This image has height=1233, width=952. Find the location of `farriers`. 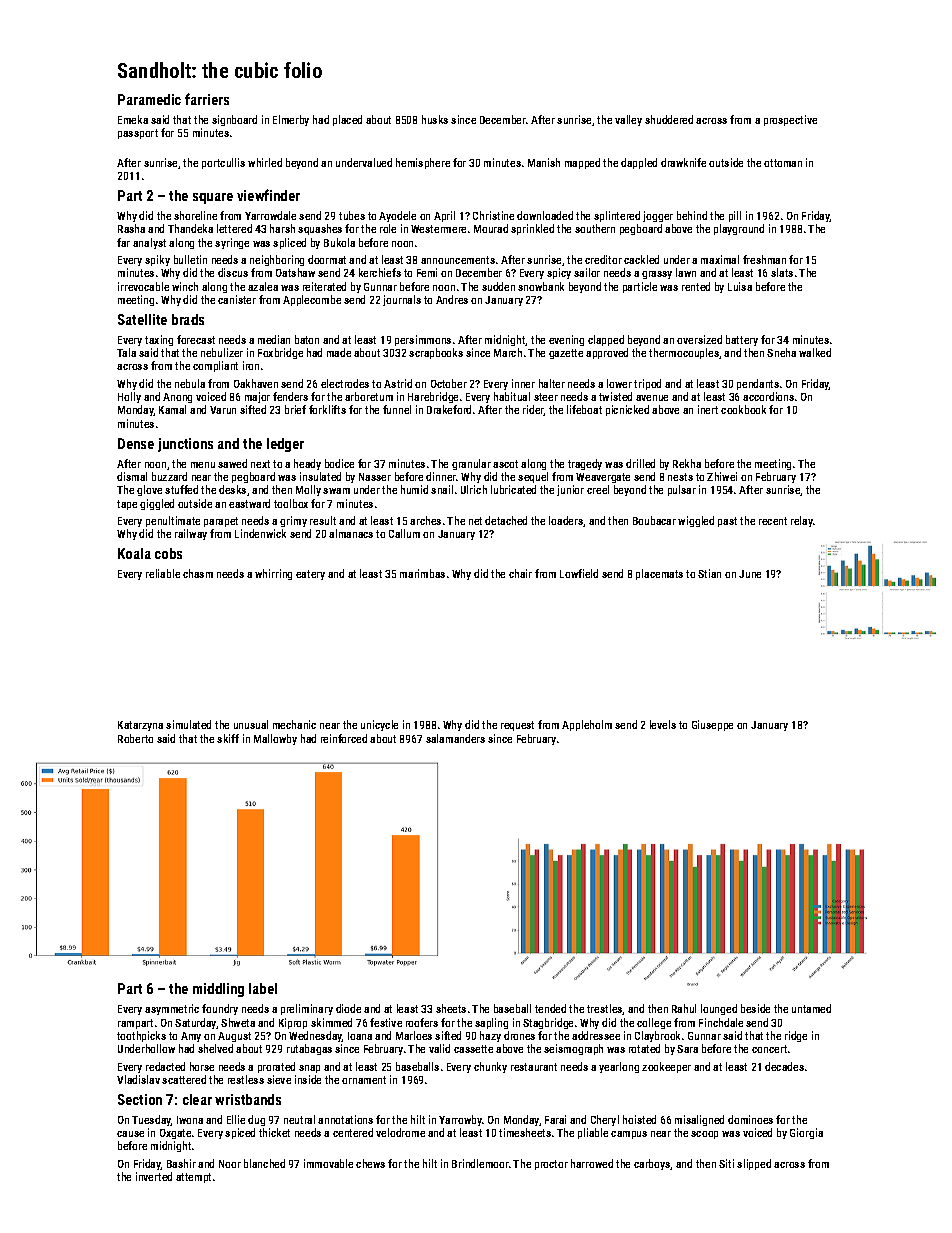

farriers is located at coordinates (207, 99).
